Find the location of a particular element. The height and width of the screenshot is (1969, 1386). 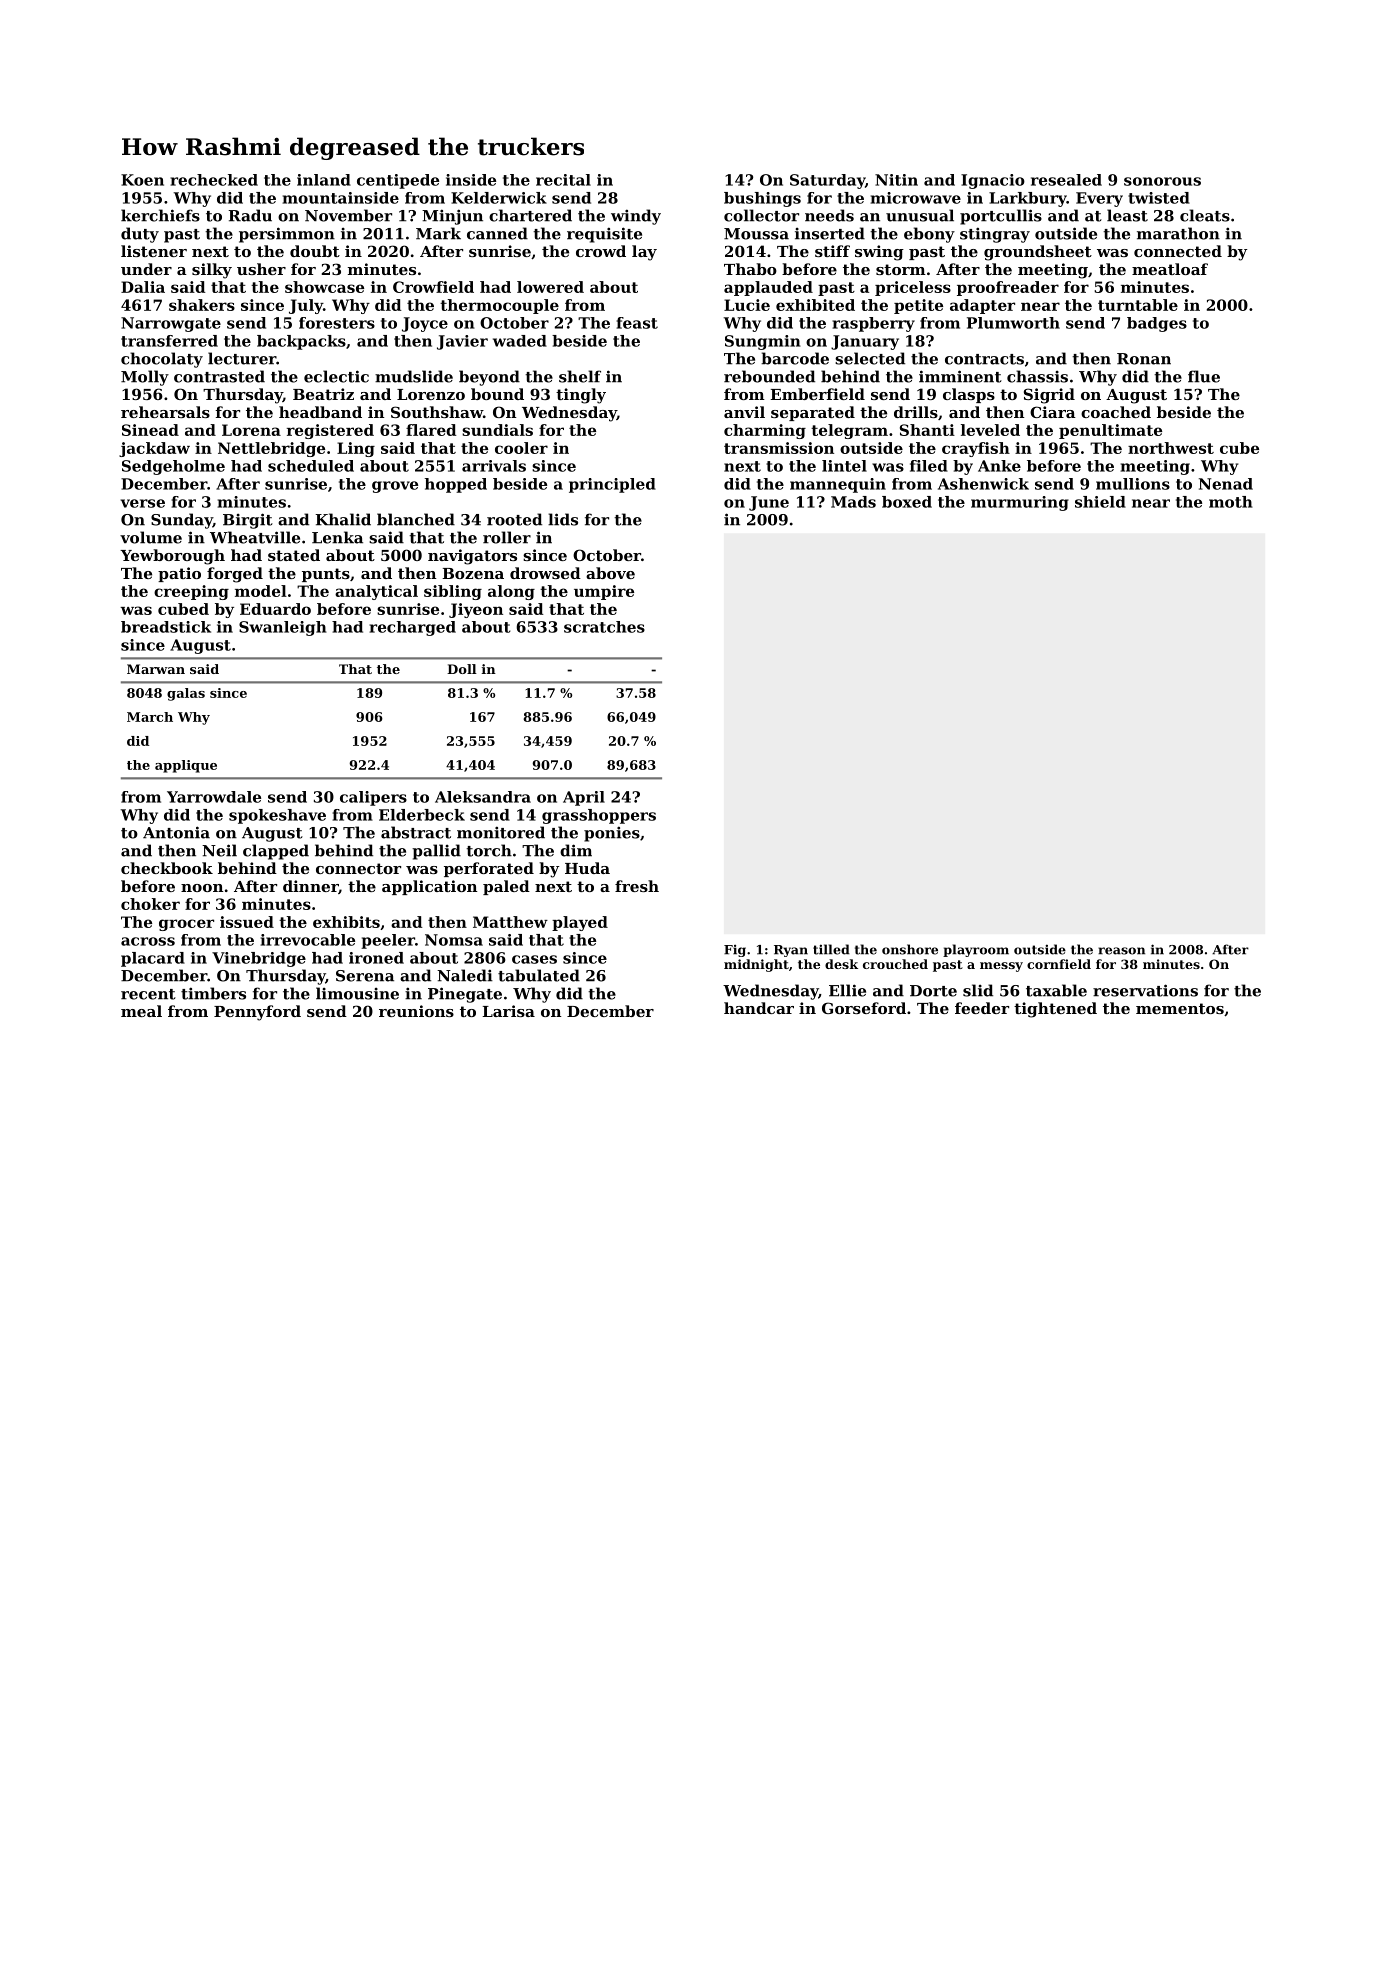

shield is located at coordinates (1100, 502).
